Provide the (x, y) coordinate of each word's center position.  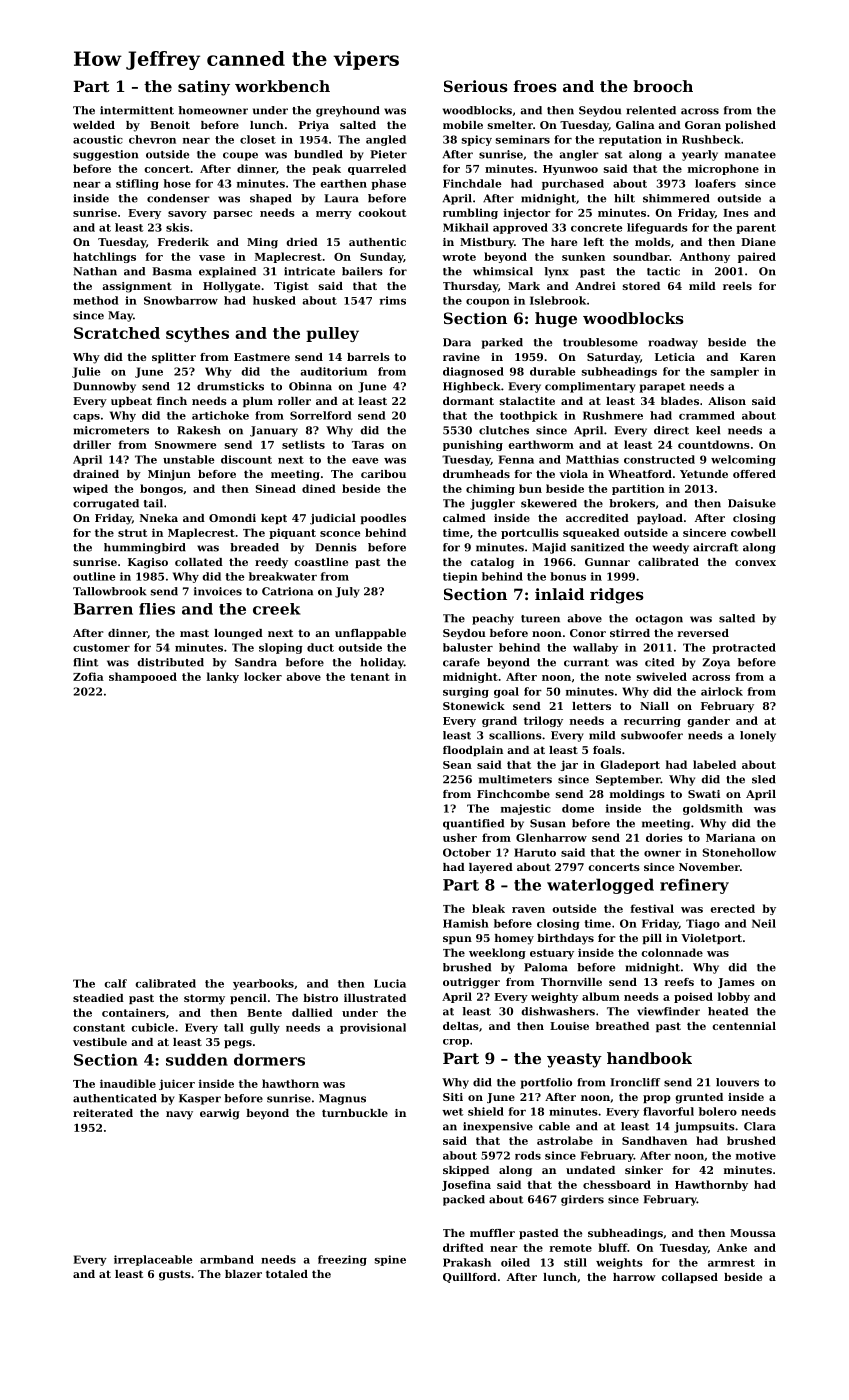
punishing (473, 445)
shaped (271, 199)
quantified (473, 824)
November (709, 867)
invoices (218, 591)
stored (641, 286)
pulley (332, 334)
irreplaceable (153, 1260)
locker (263, 676)
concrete (597, 228)
